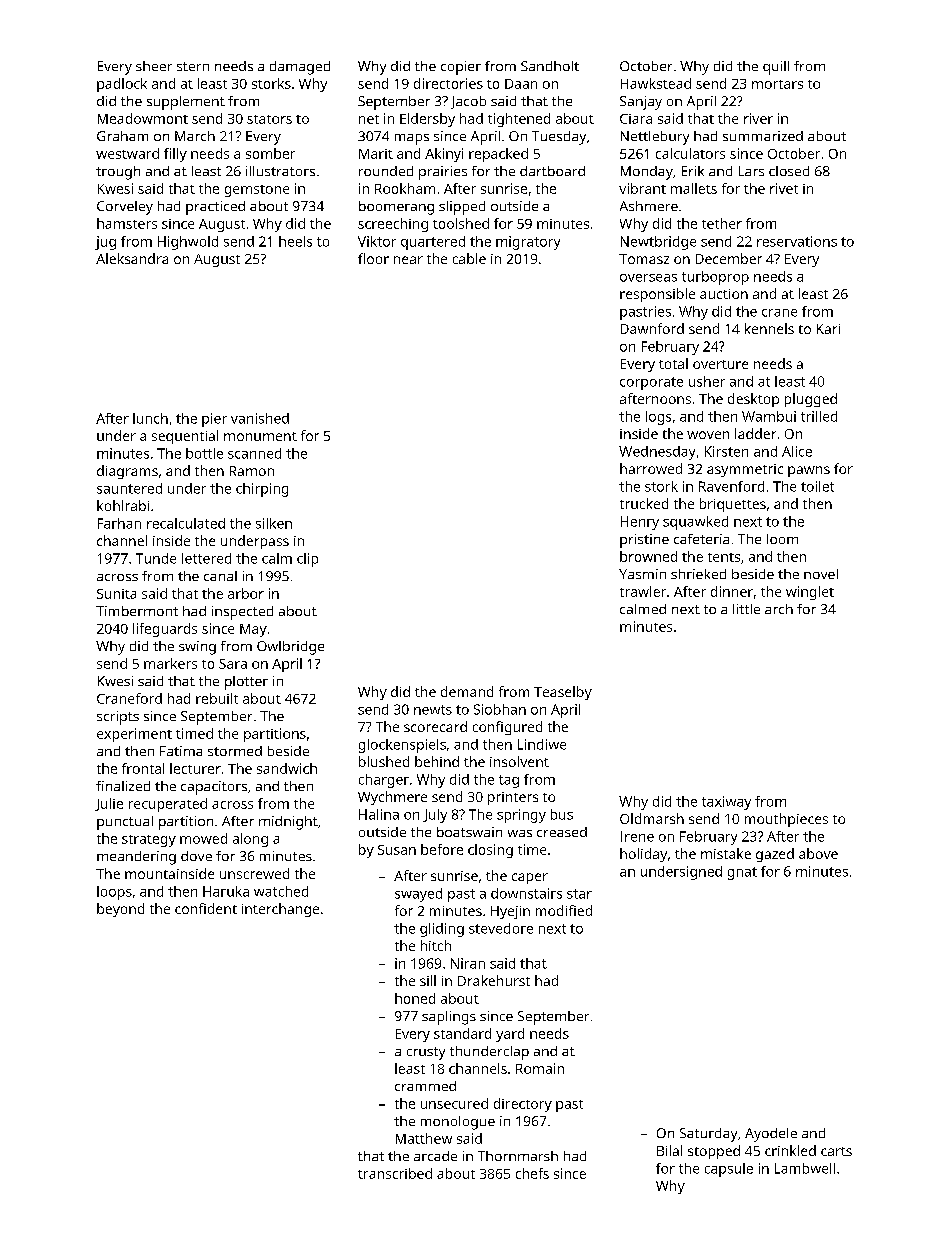  Describe the element at coordinates (449, 1018) in the image. I see `saplings` at that location.
